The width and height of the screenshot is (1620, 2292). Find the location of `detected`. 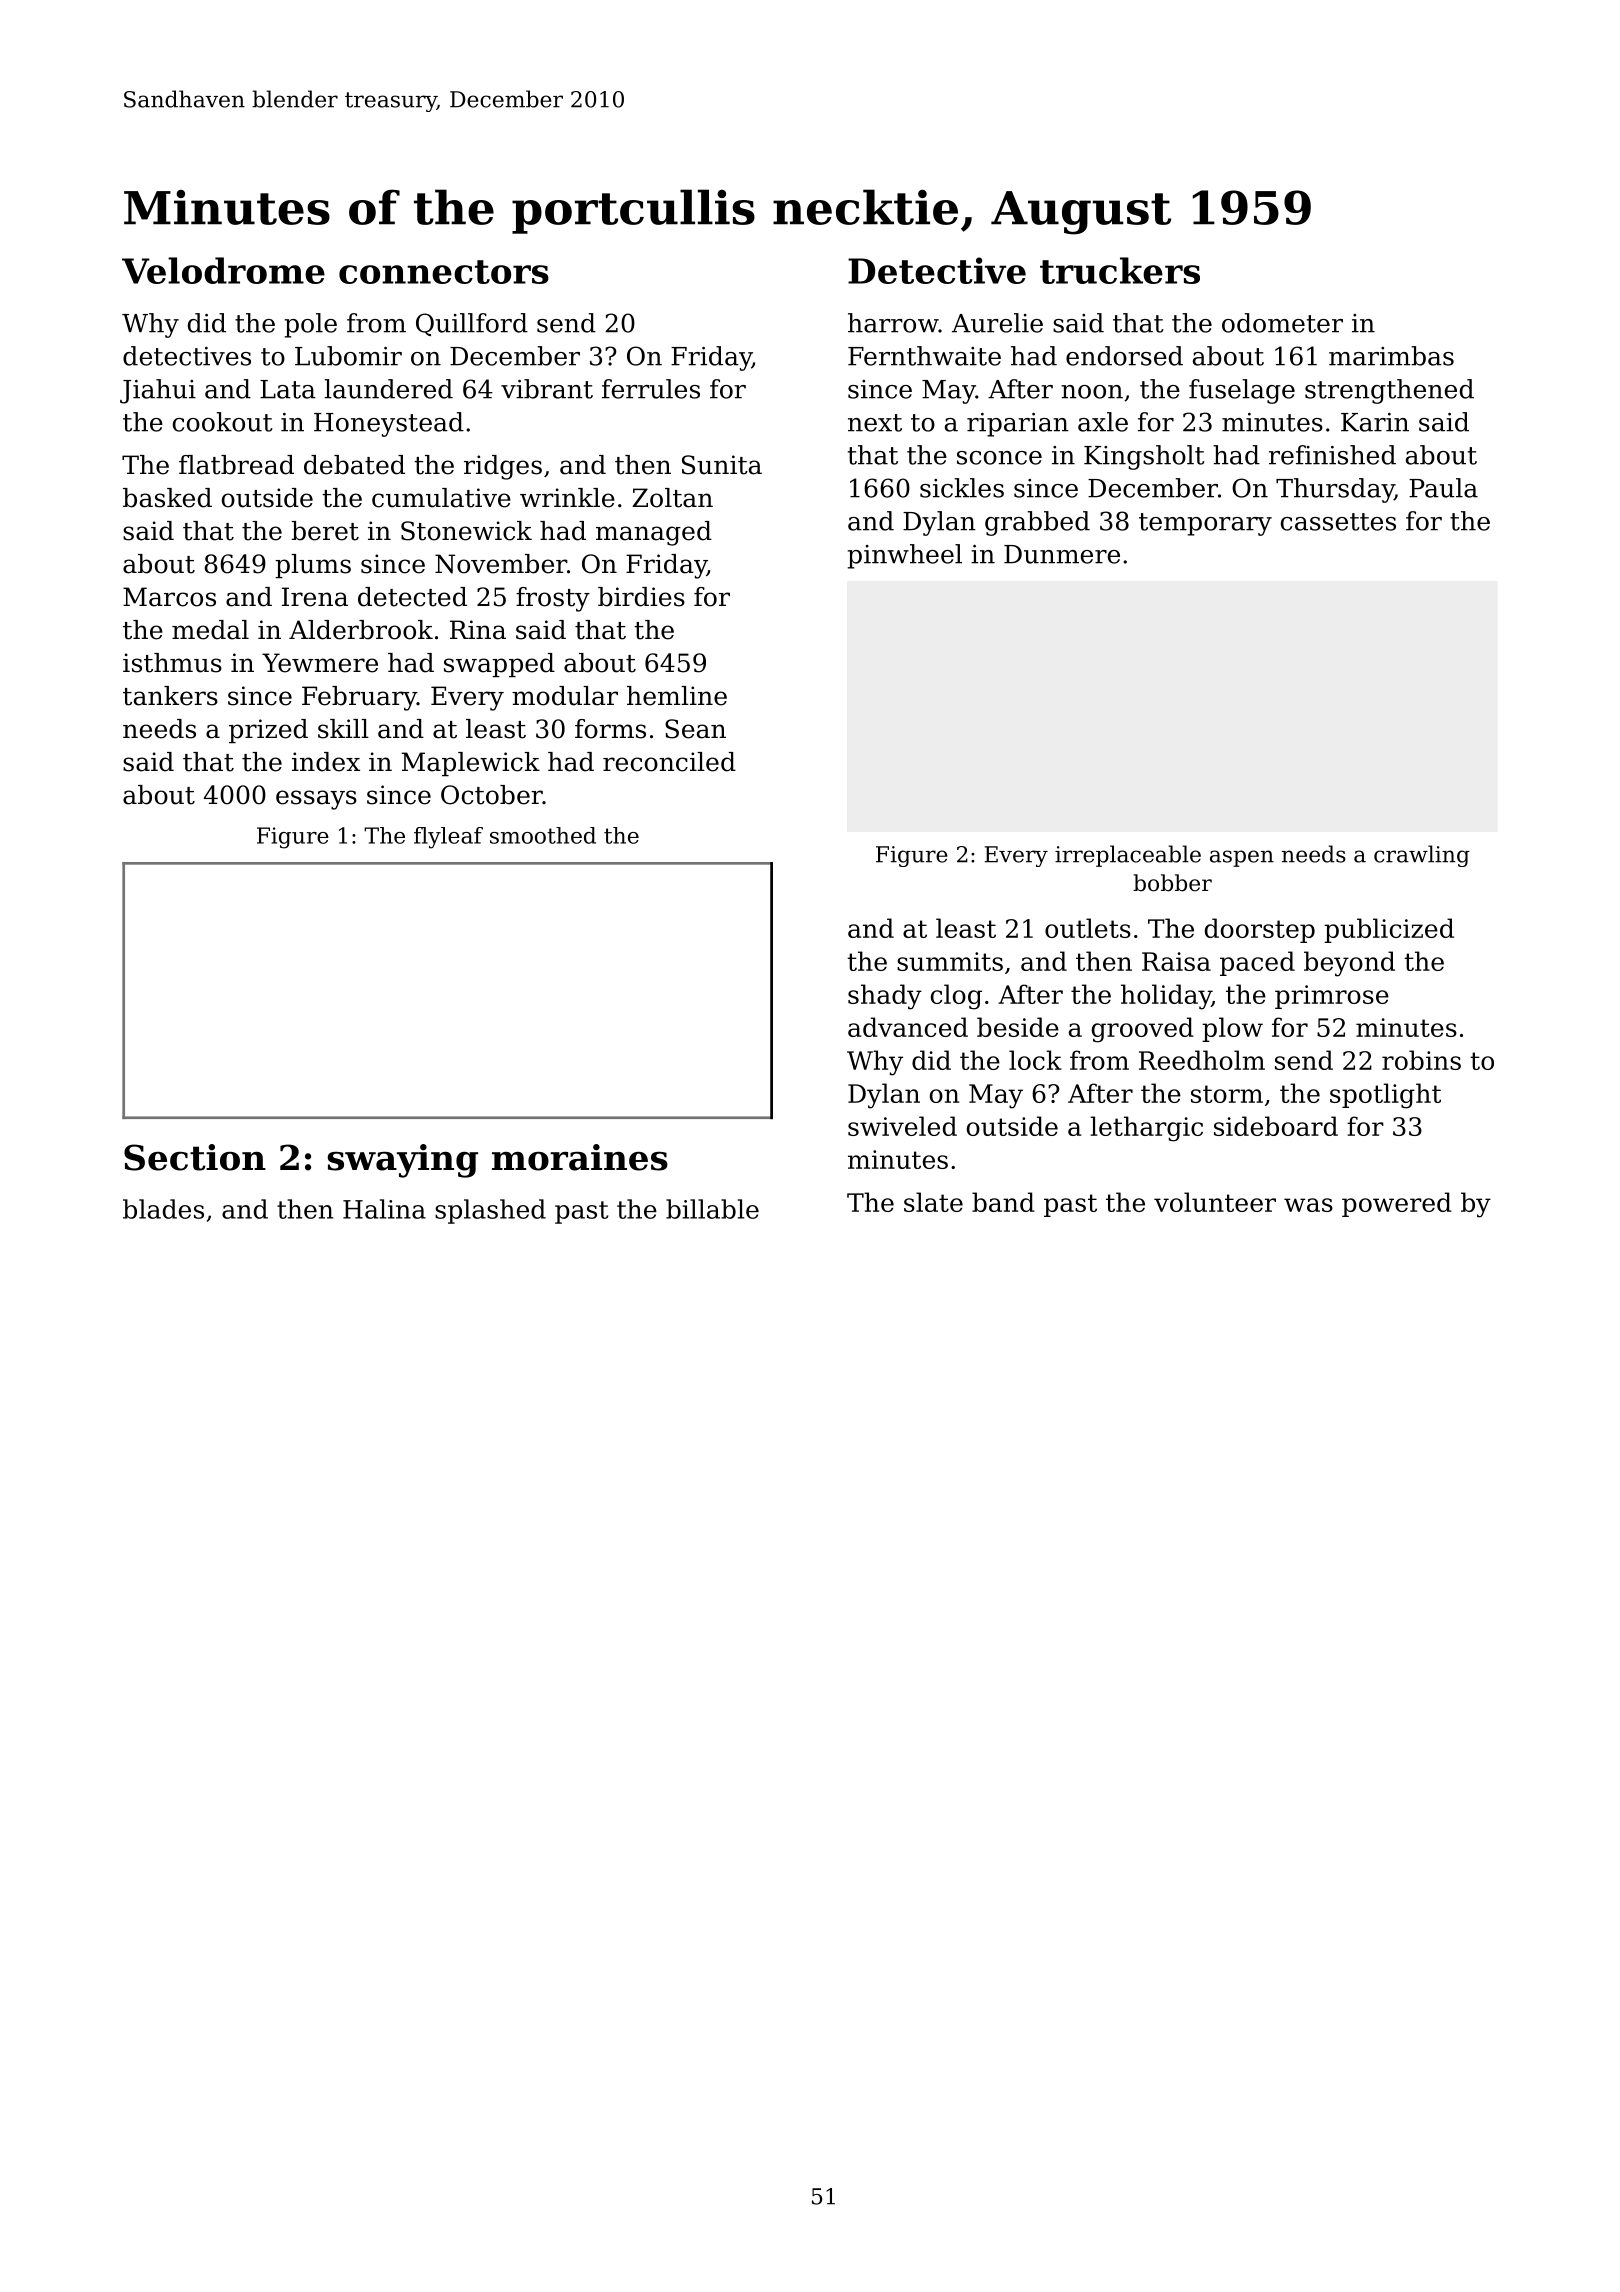

detected is located at coordinates (412, 597).
